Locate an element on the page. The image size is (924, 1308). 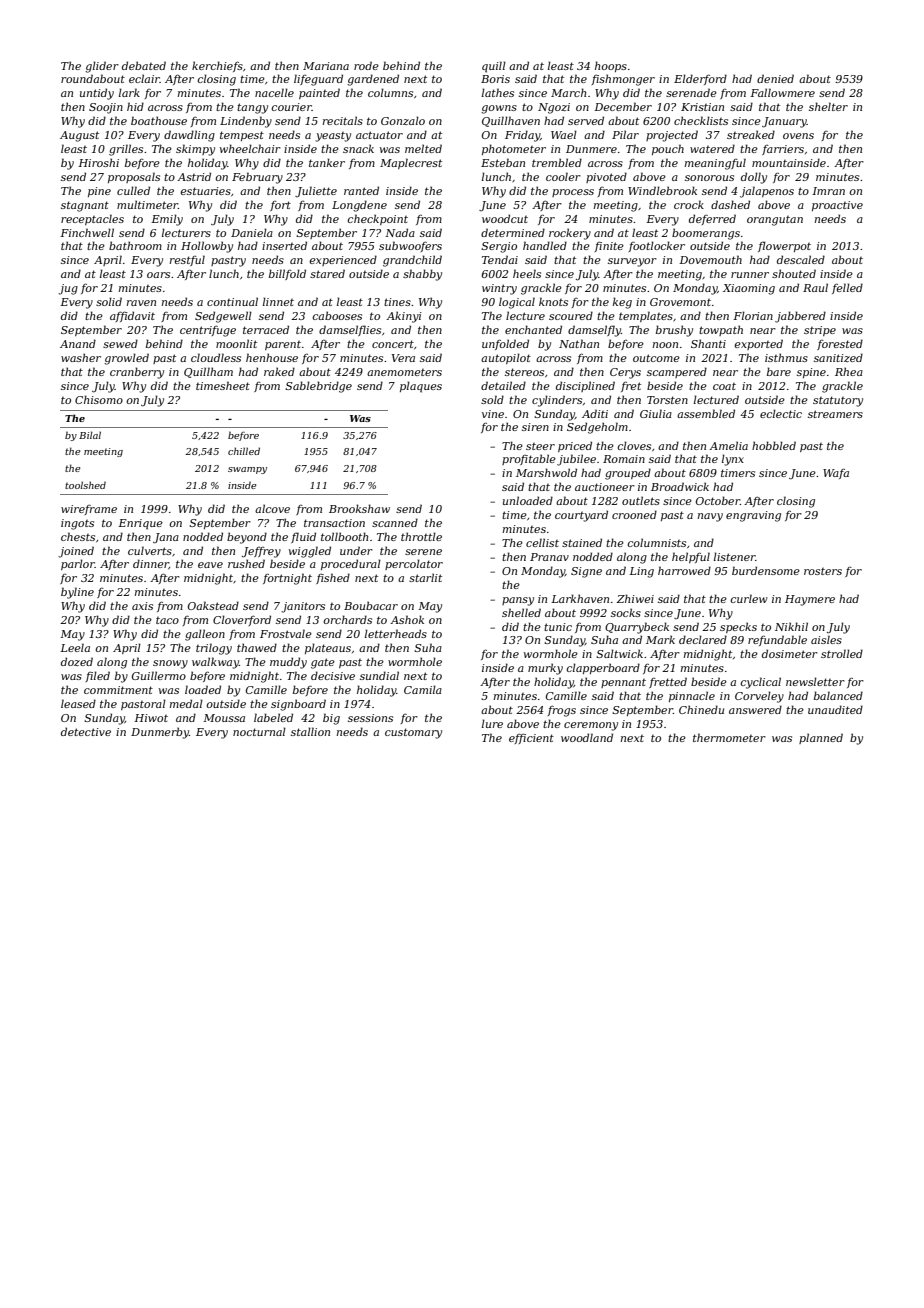
flowerpot is located at coordinates (784, 246).
